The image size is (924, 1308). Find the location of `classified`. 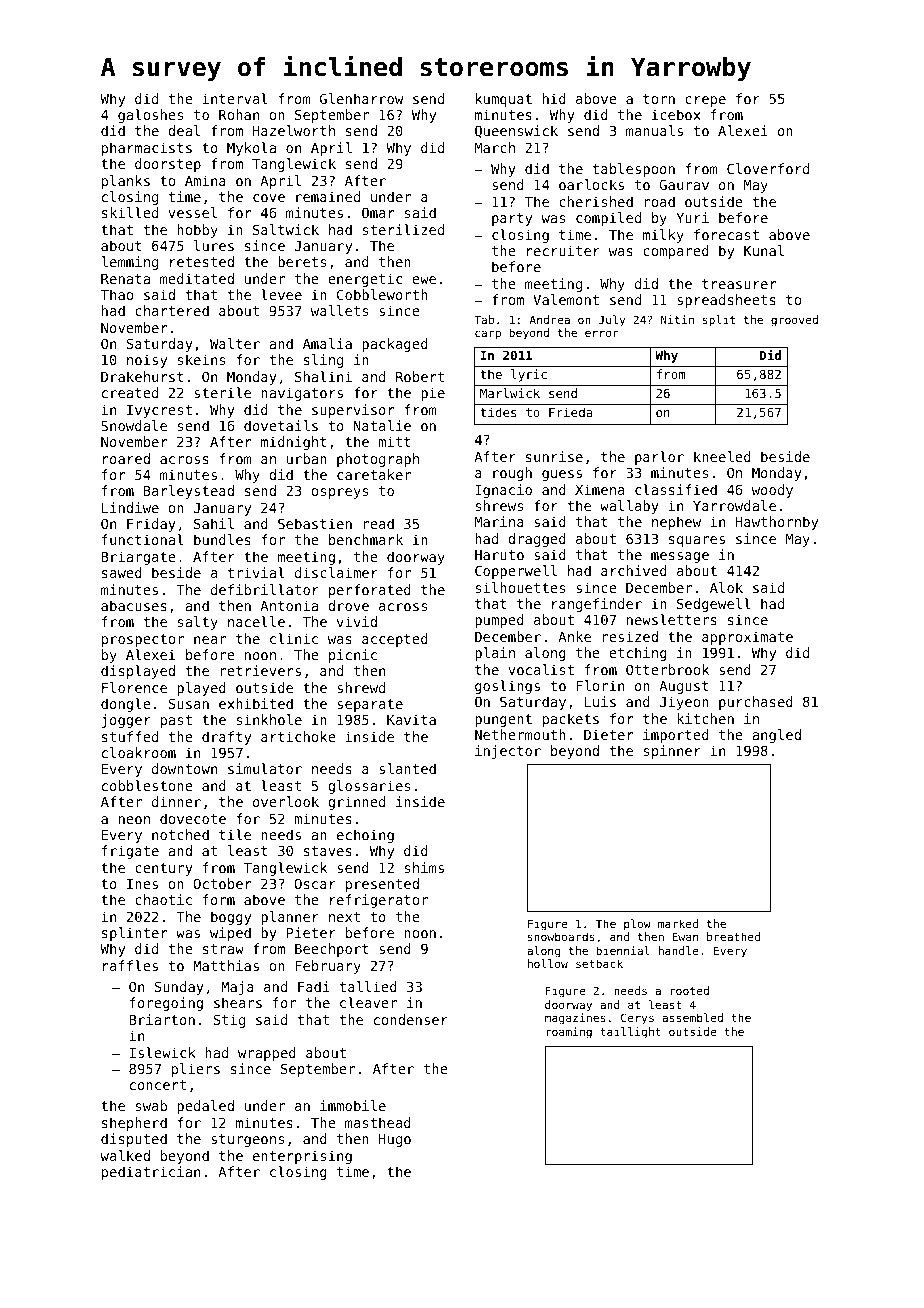

classified is located at coordinates (676, 489).
